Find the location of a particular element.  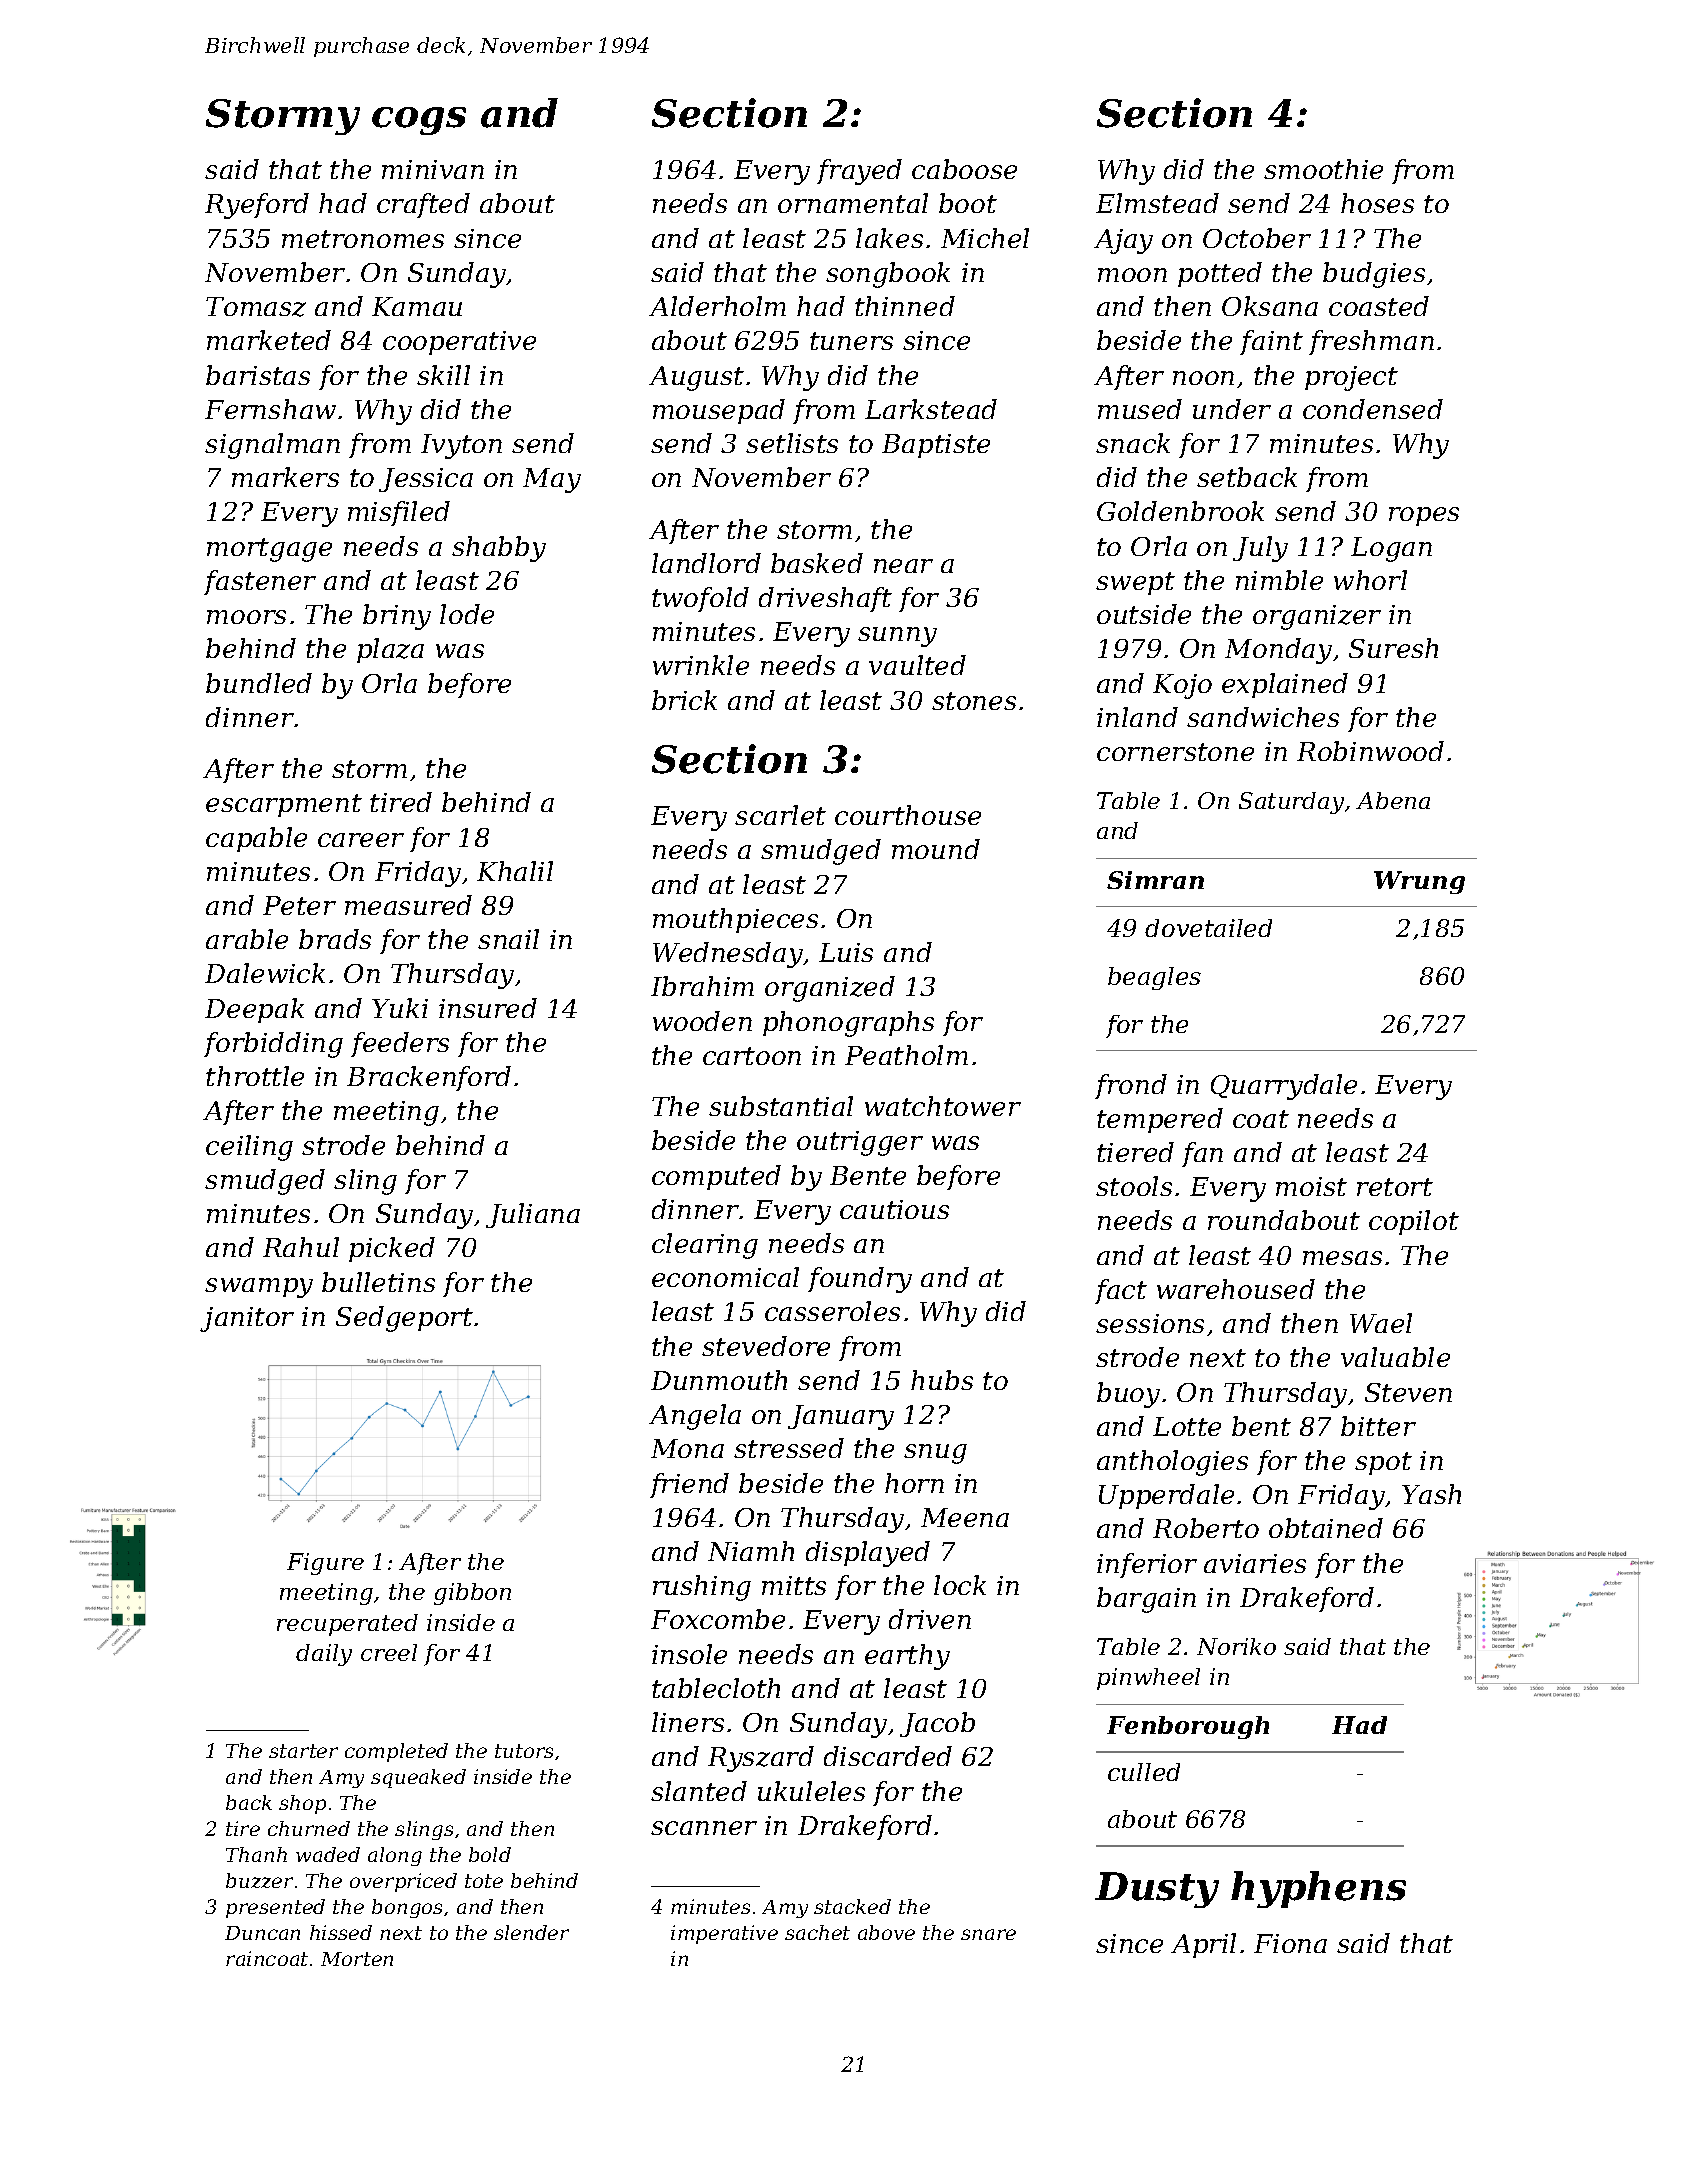

ceiling is located at coordinates (249, 1148).
